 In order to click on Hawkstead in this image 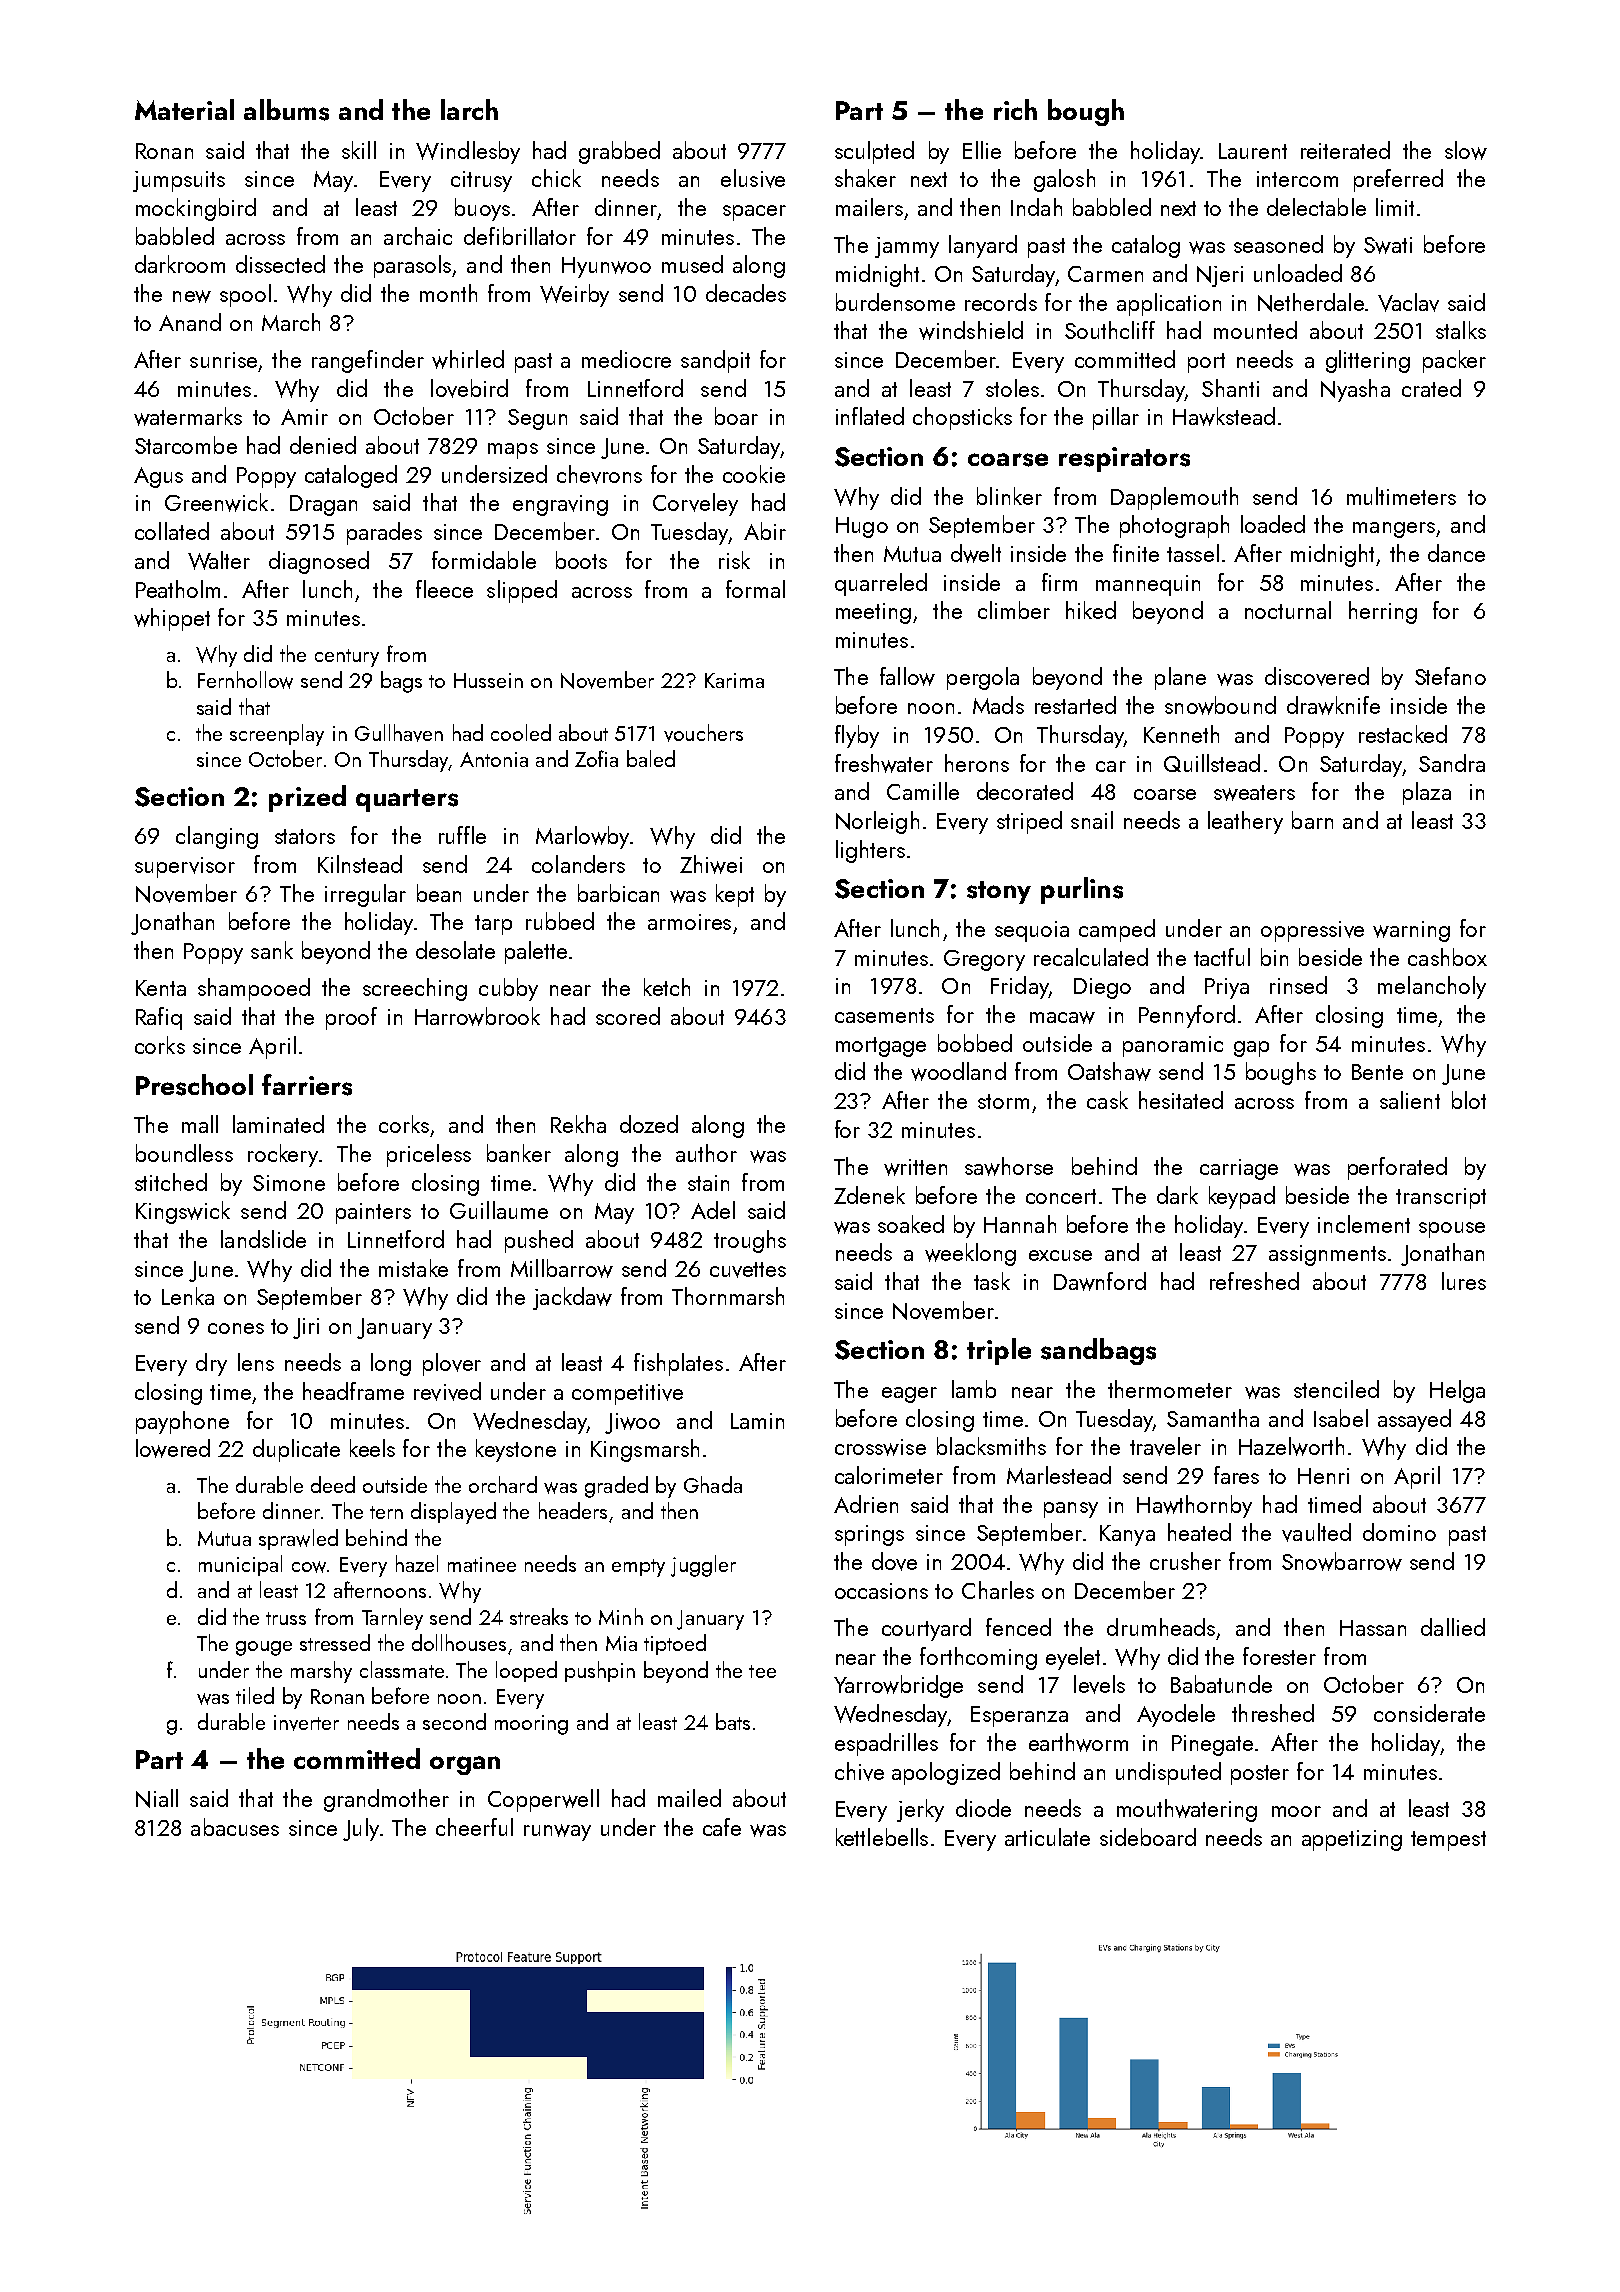, I will do `click(1224, 416)`.
